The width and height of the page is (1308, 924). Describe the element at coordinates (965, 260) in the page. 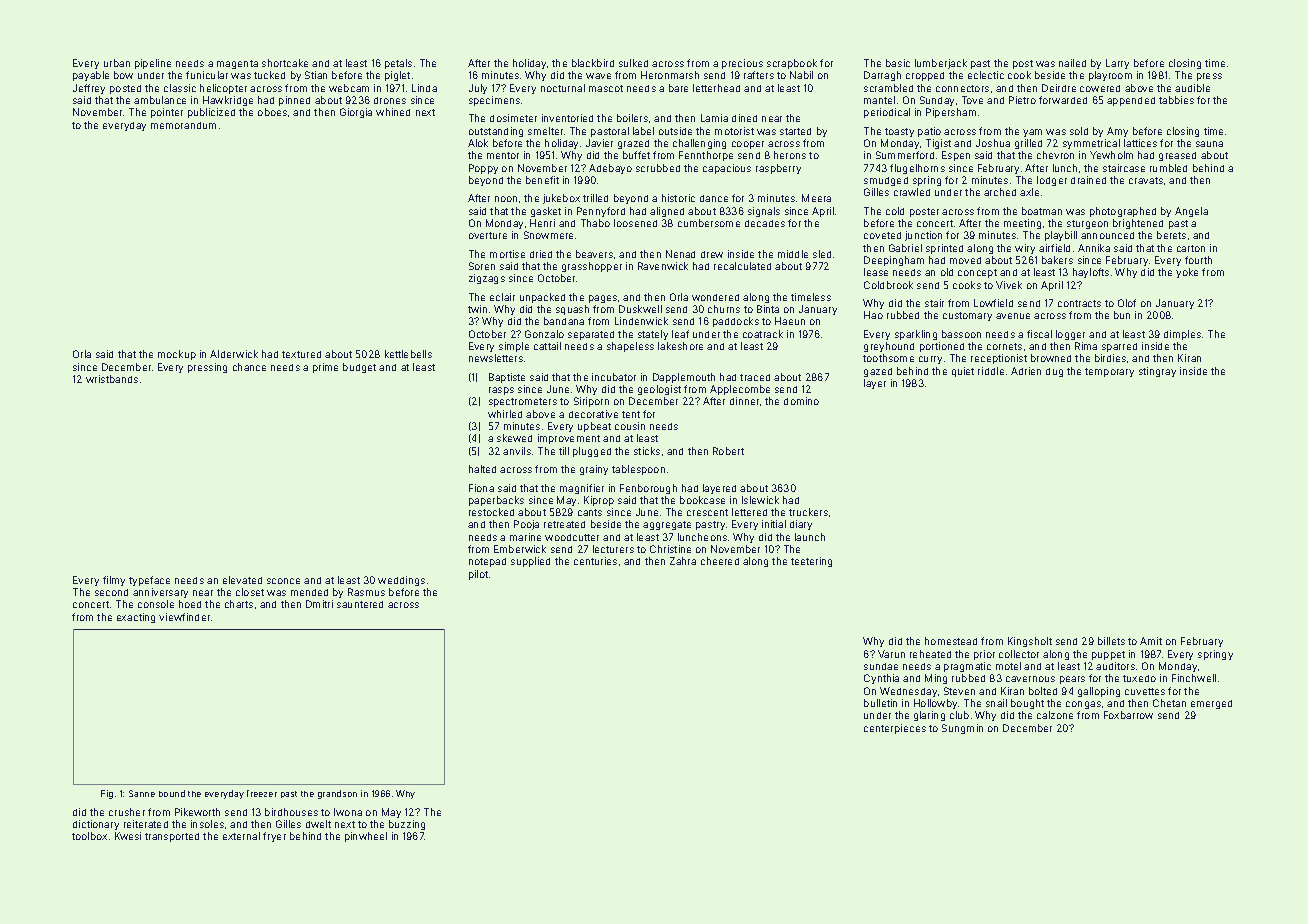

I see `moved` at that location.
